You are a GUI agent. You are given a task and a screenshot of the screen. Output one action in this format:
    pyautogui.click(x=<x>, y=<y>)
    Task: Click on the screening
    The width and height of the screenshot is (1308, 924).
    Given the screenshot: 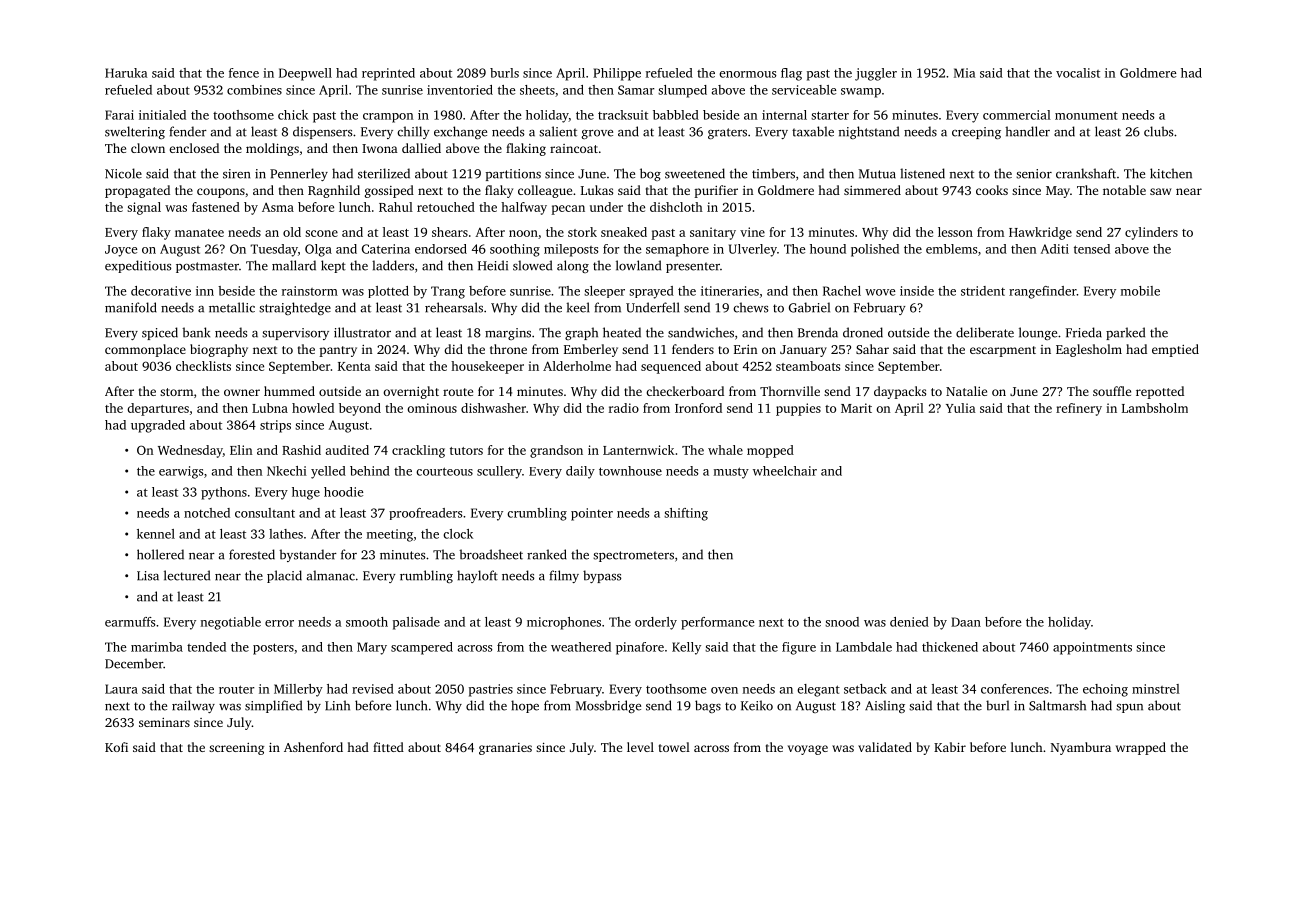 What is the action you would take?
    pyautogui.click(x=236, y=749)
